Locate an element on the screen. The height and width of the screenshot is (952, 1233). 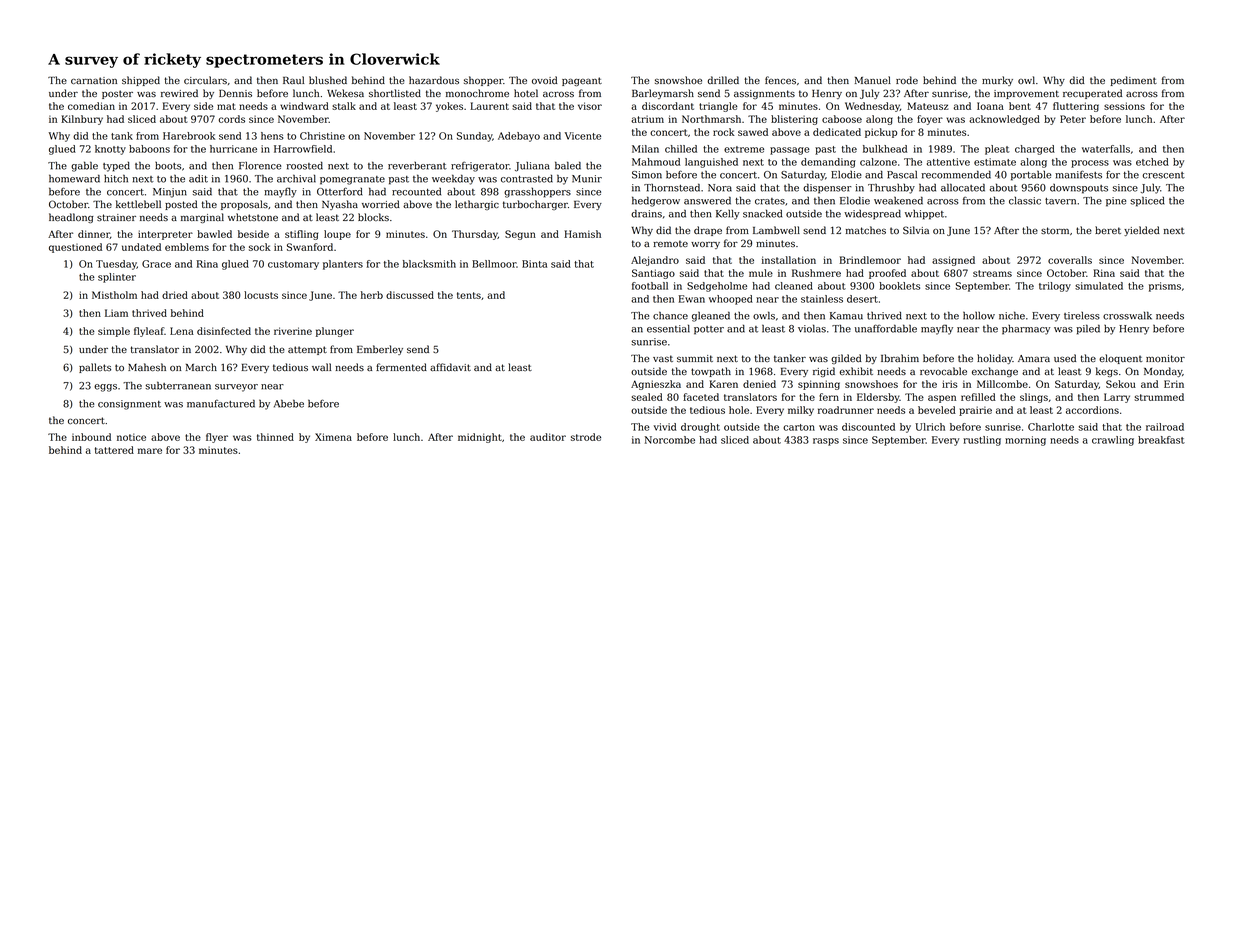
wall is located at coordinates (321, 367).
